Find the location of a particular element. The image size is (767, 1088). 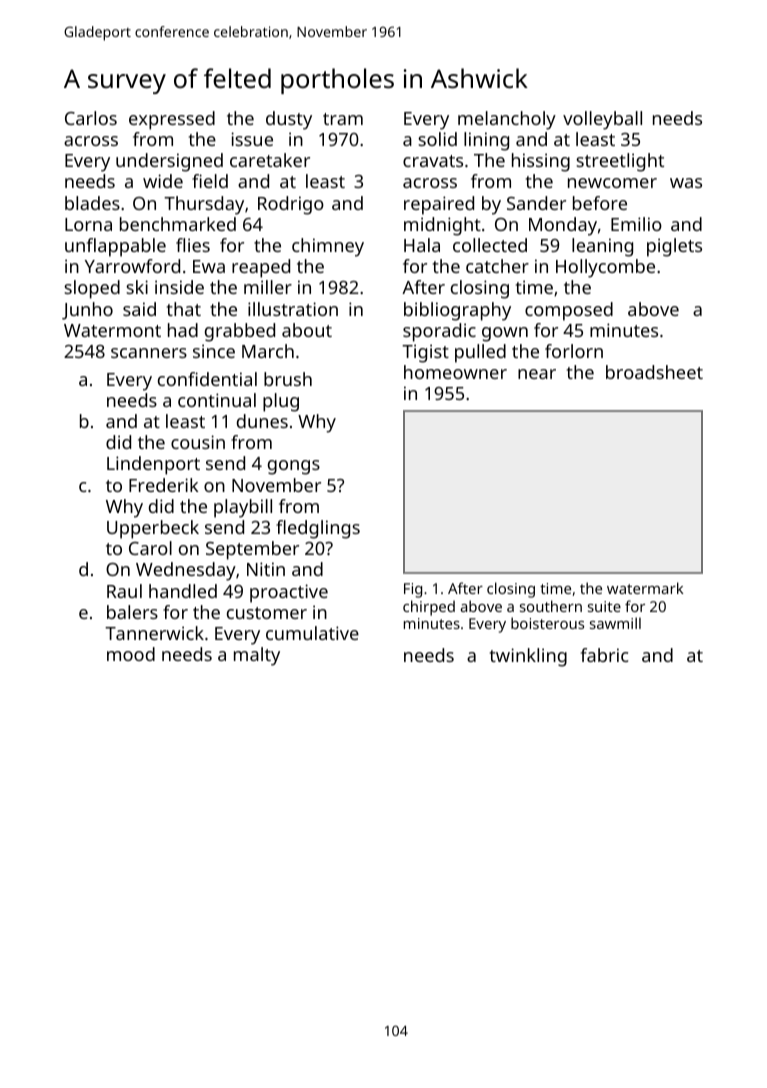

about is located at coordinates (307, 330).
